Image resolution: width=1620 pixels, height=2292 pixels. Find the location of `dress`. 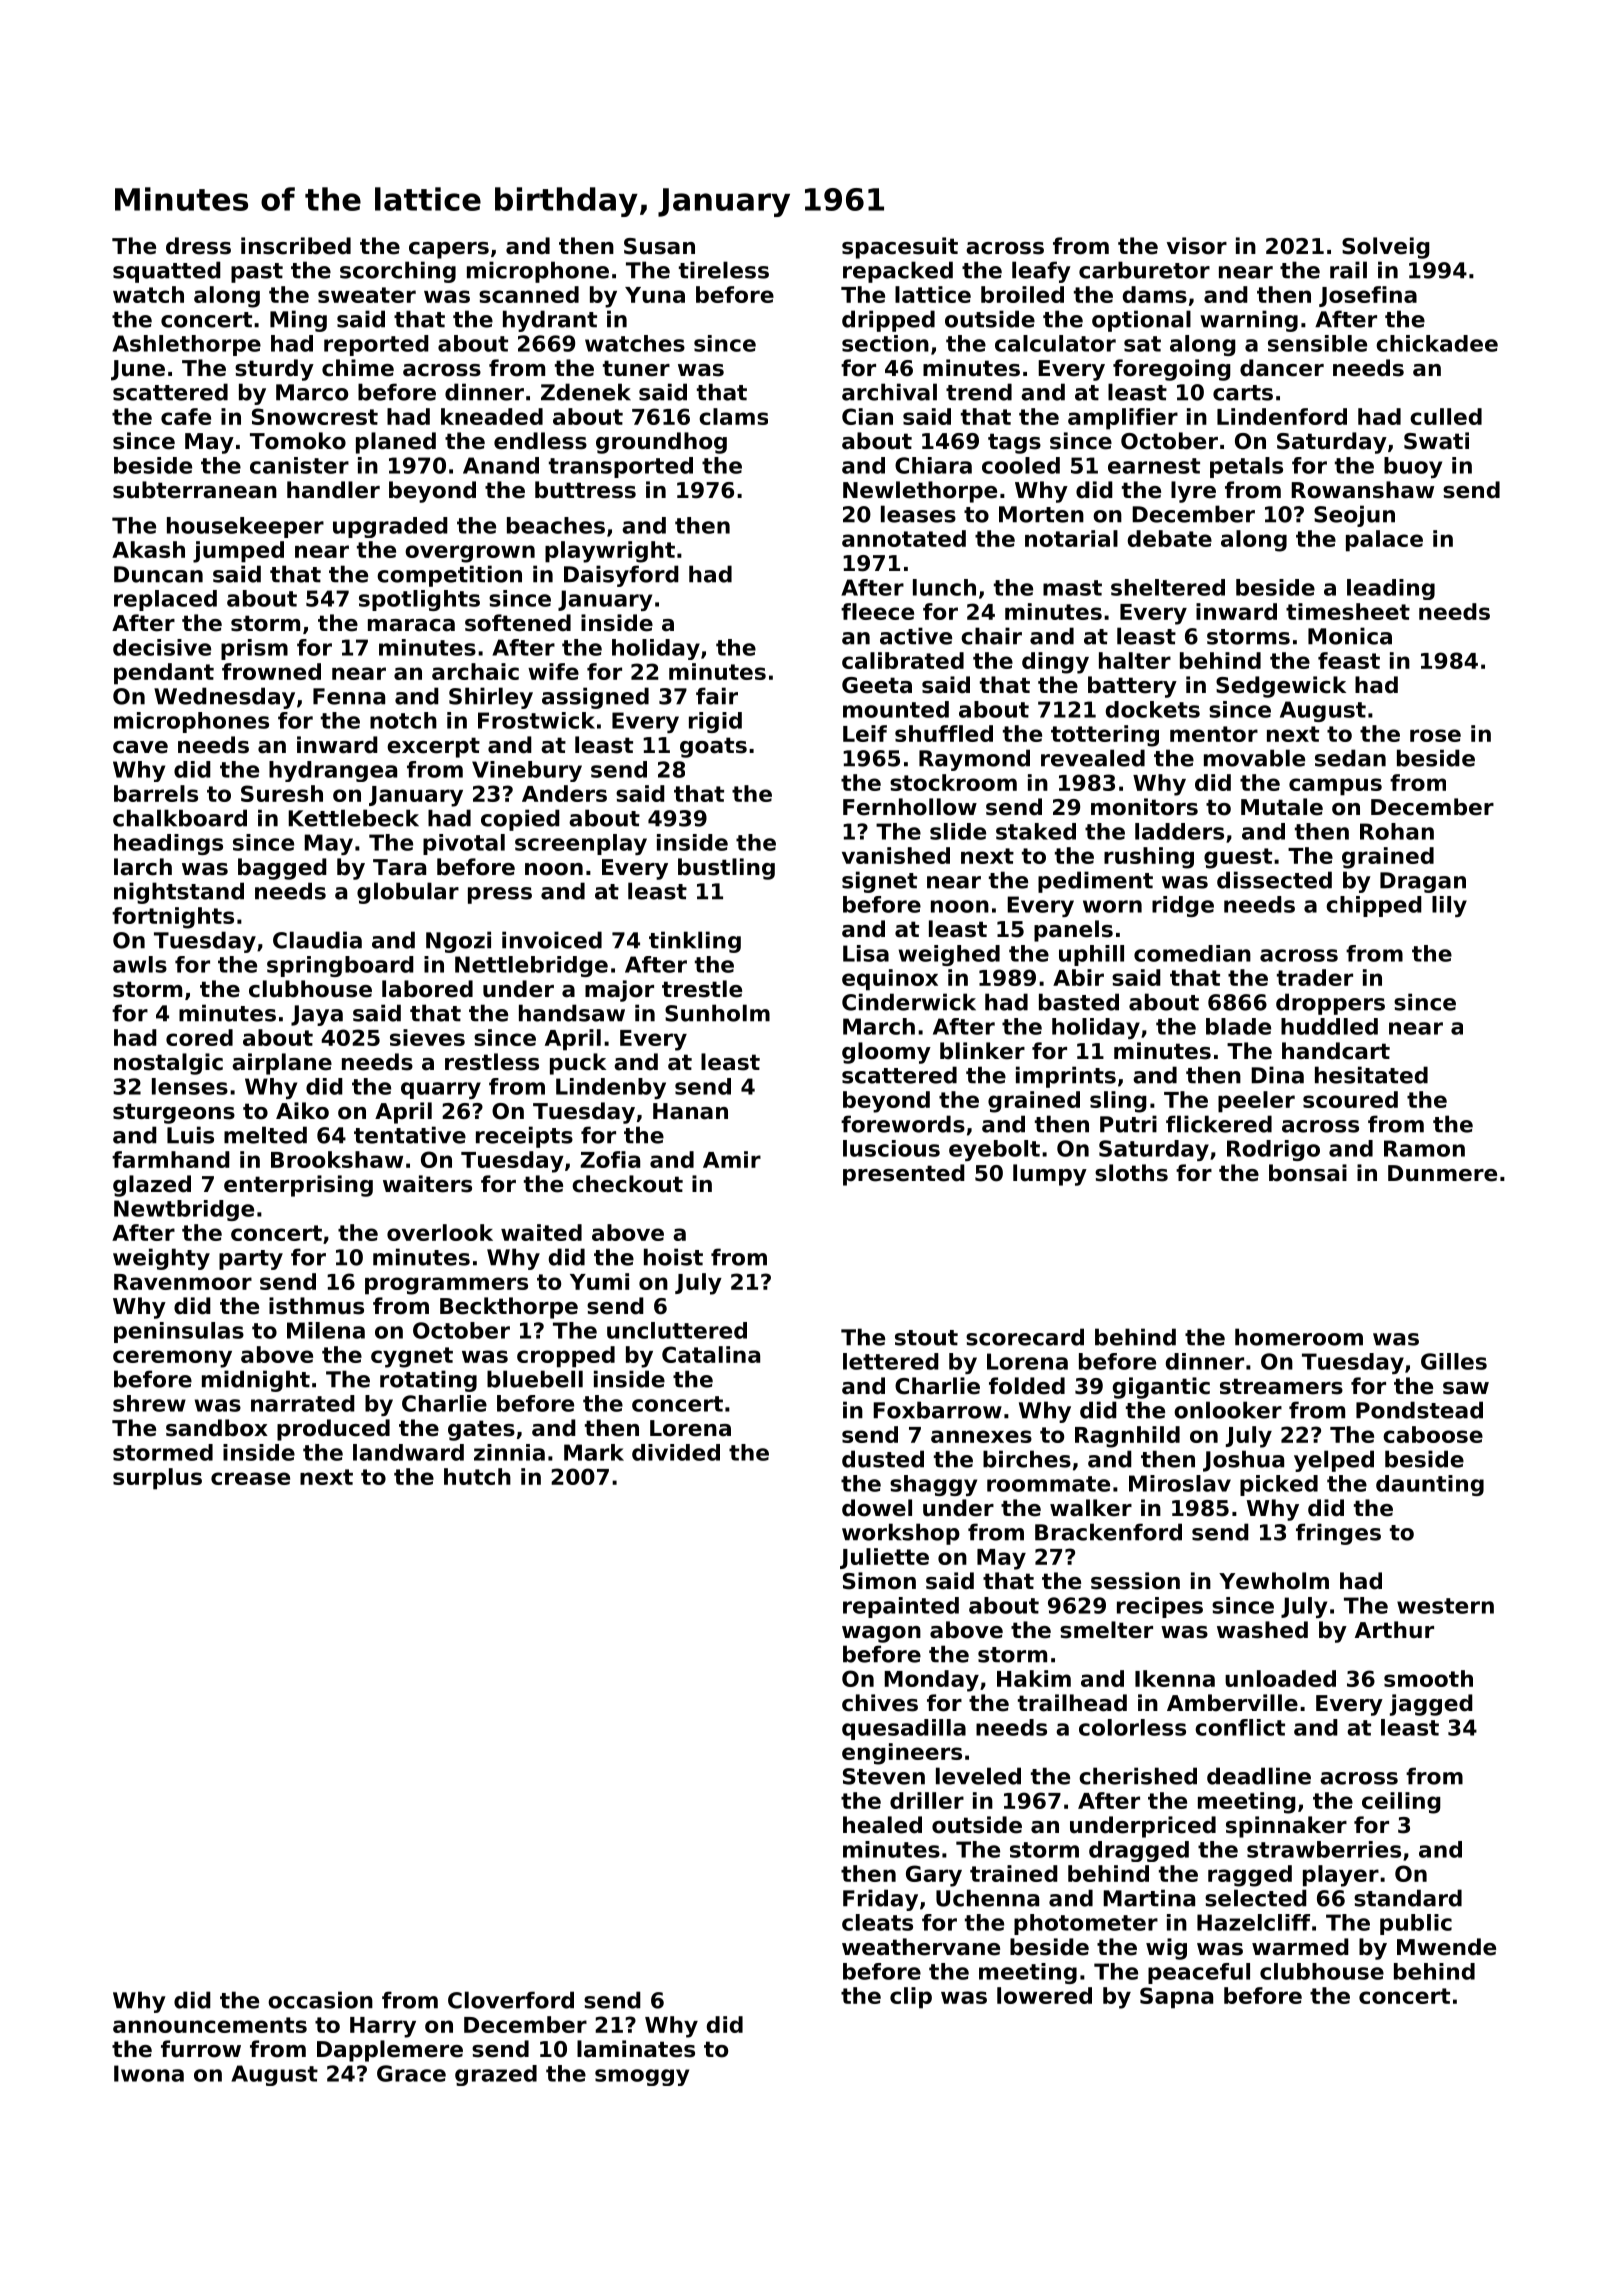

dress is located at coordinates (198, 246).
